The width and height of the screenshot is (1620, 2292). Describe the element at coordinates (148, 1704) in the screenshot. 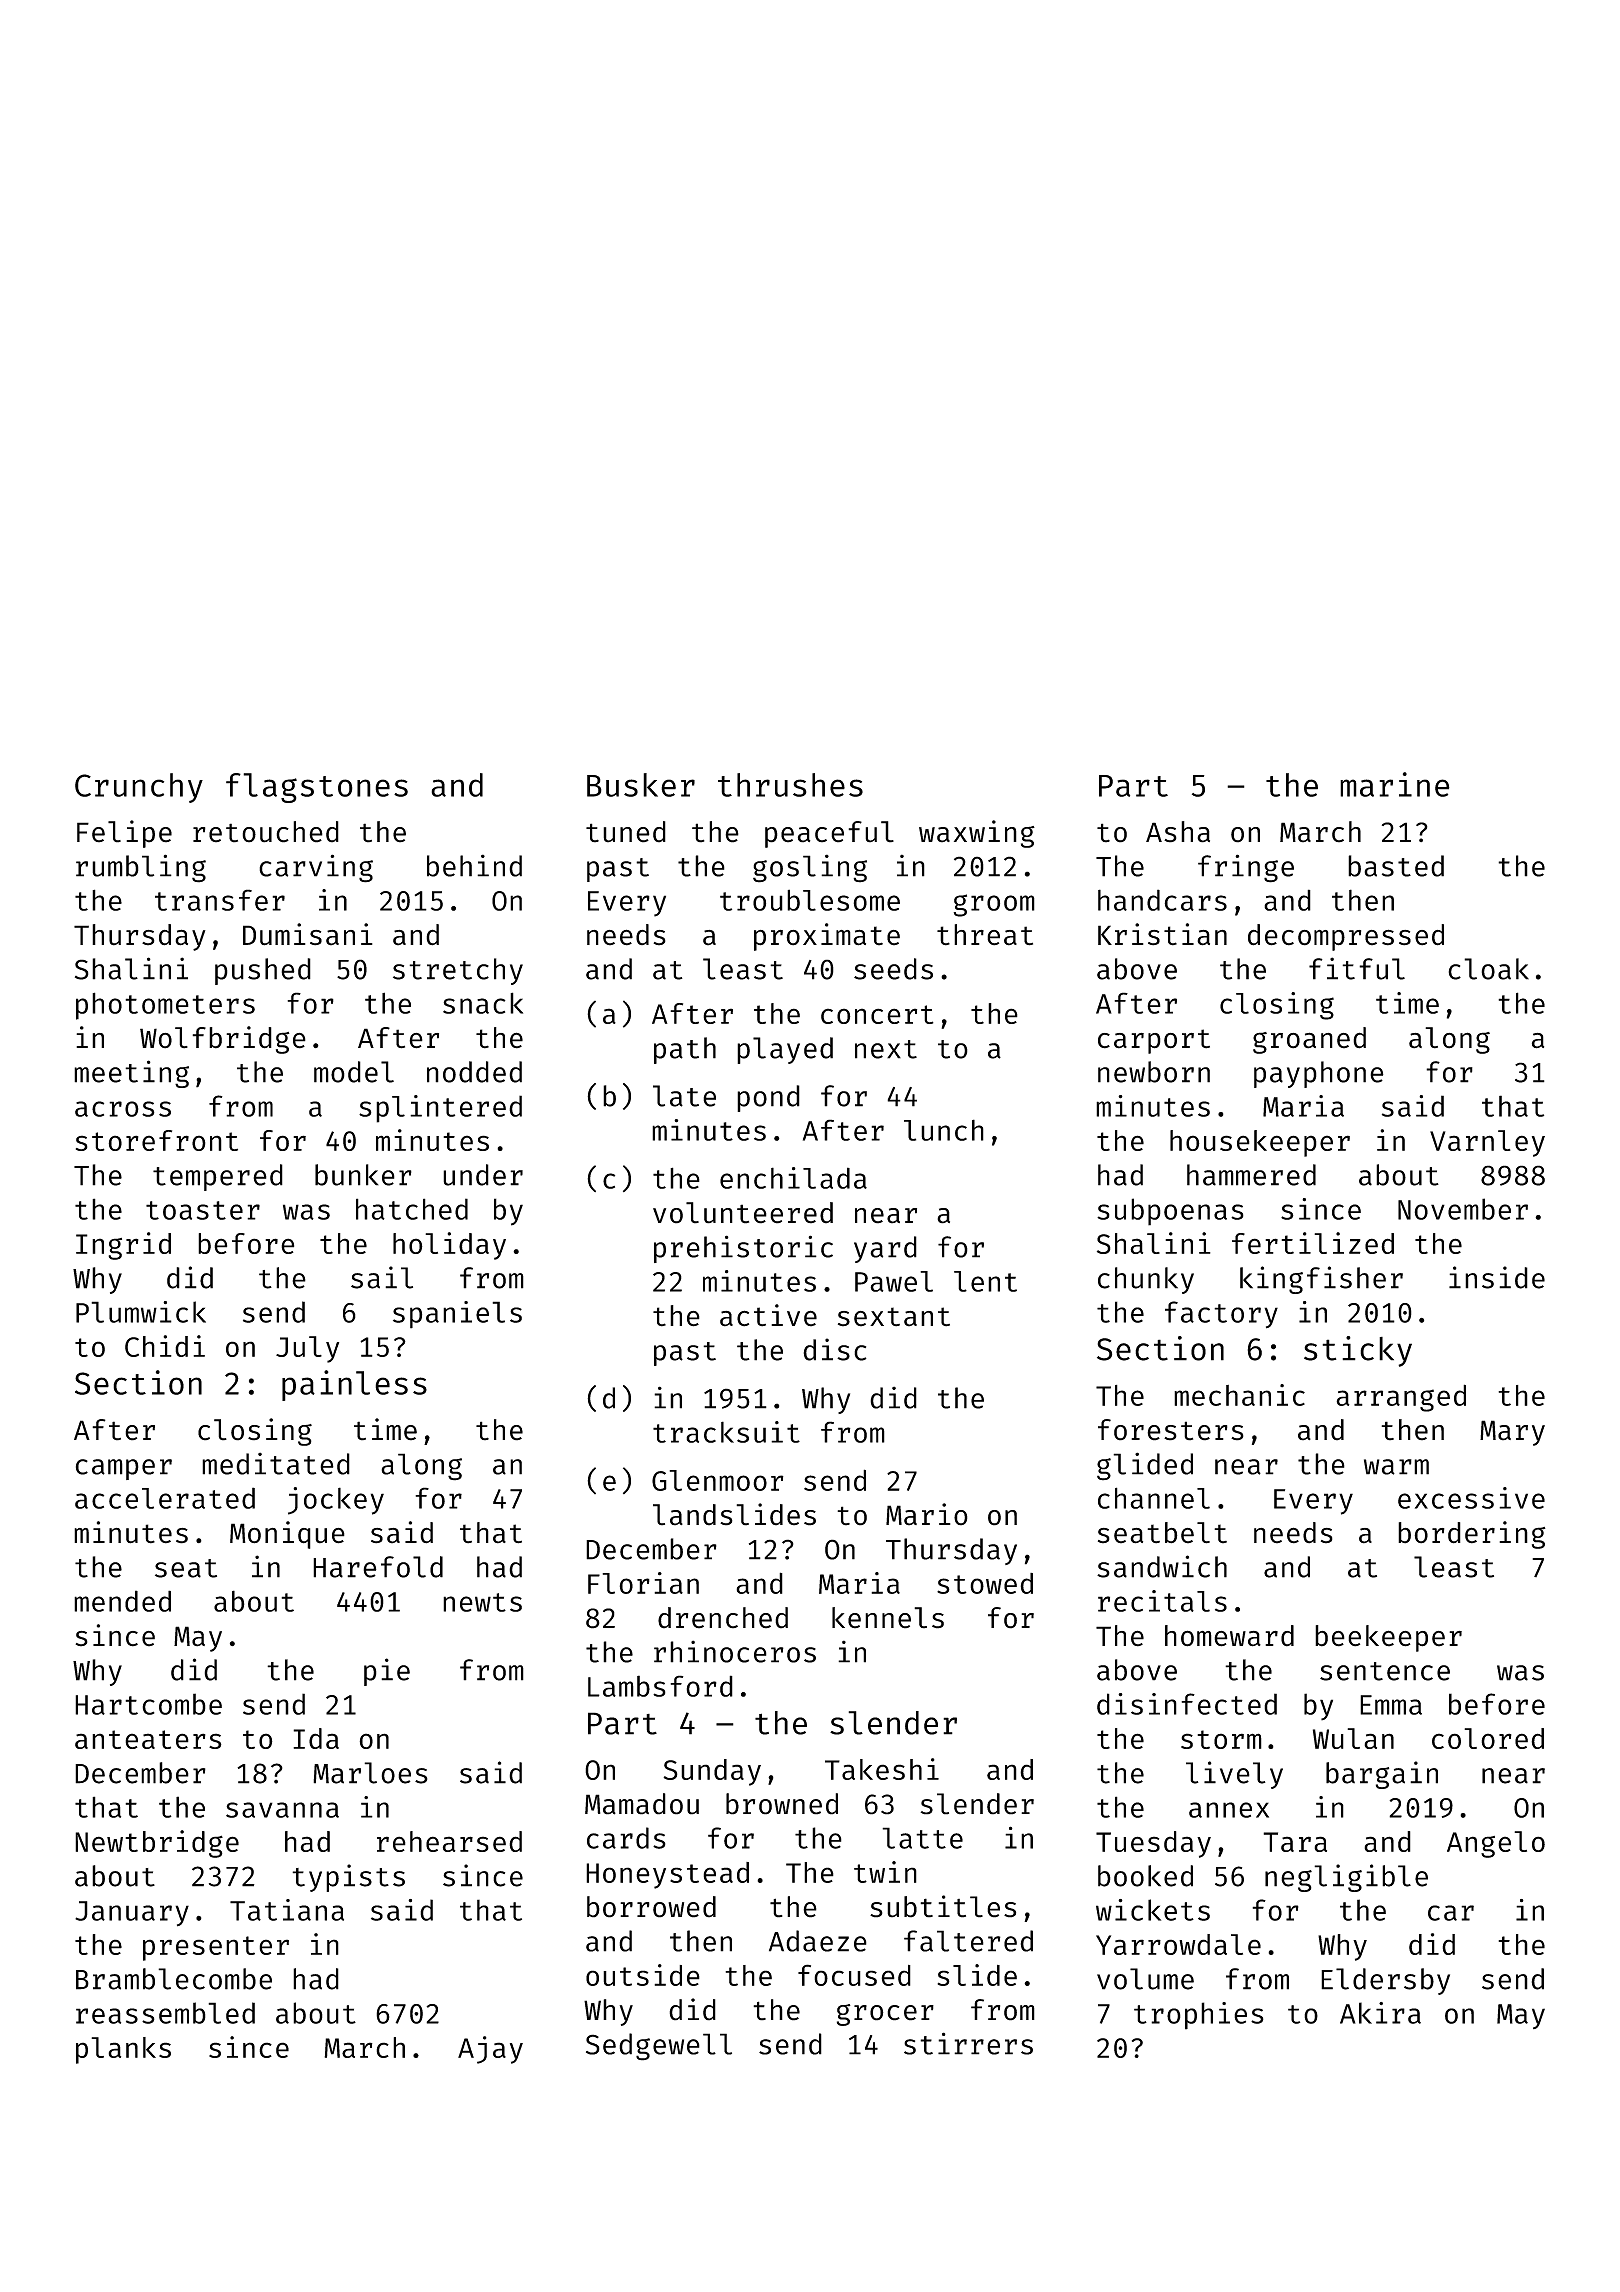

I see `Hartcombe` at that location.
